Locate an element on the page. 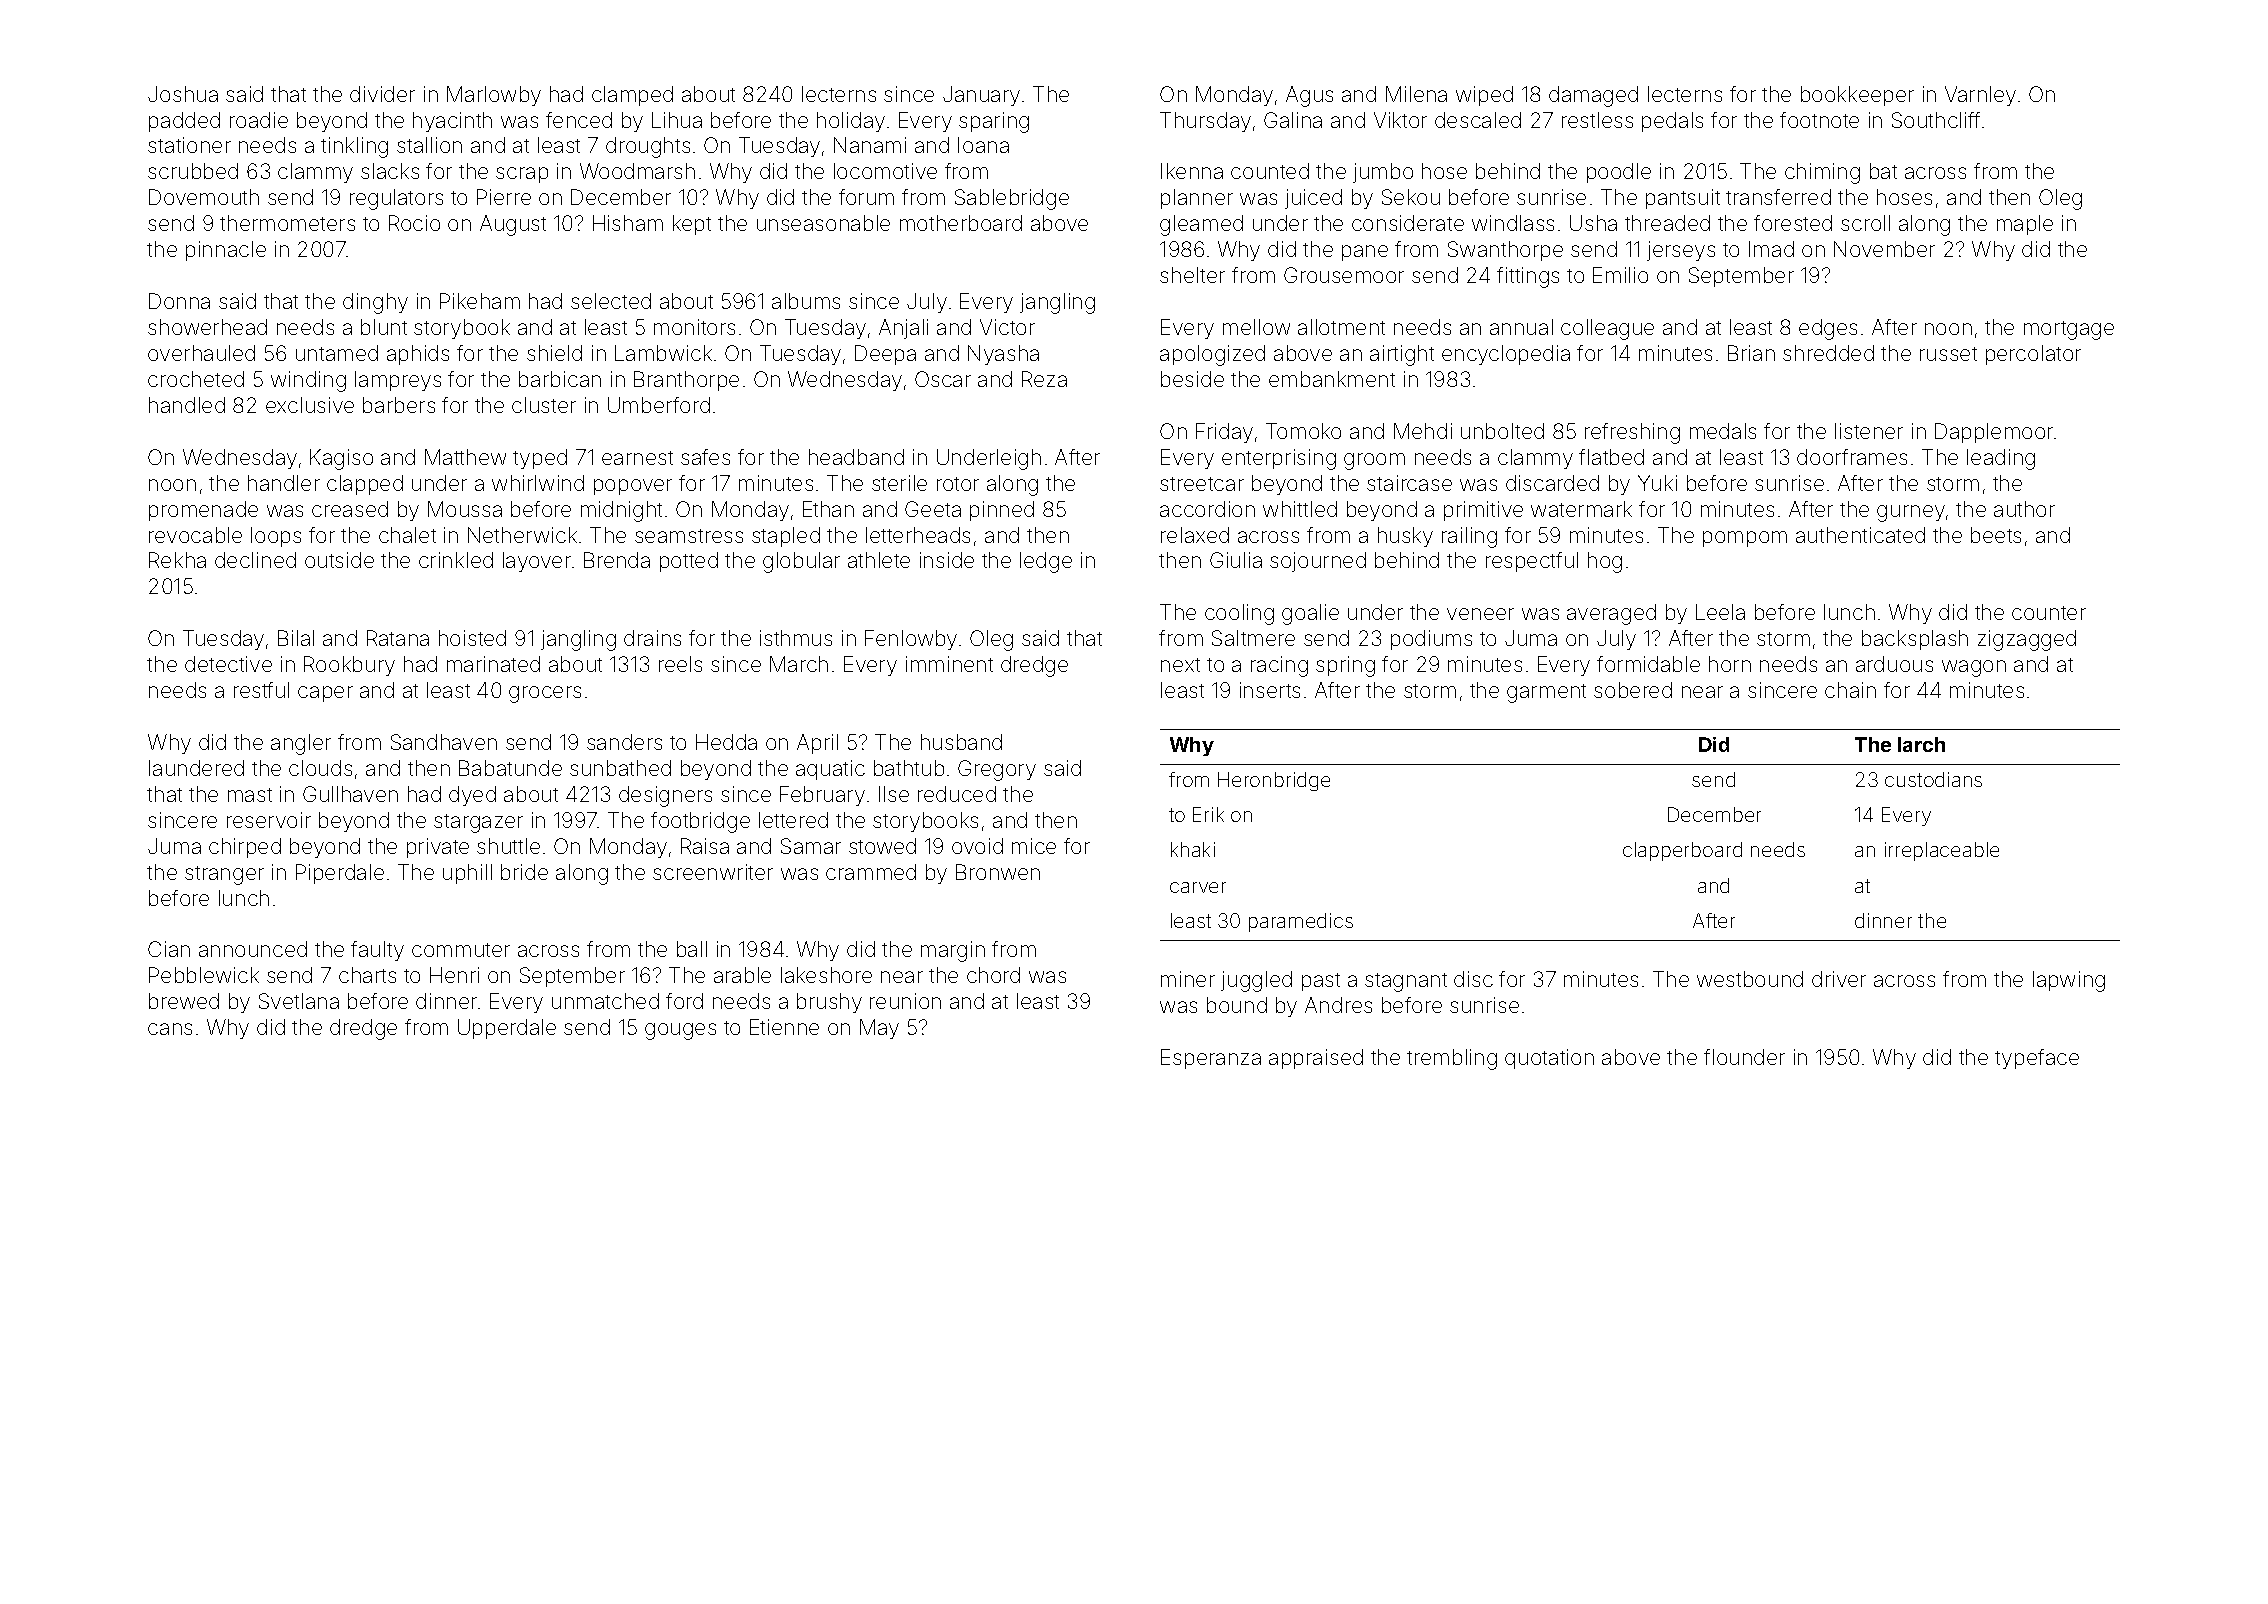  Grousemoor is located at coordinates (1344, 275).
